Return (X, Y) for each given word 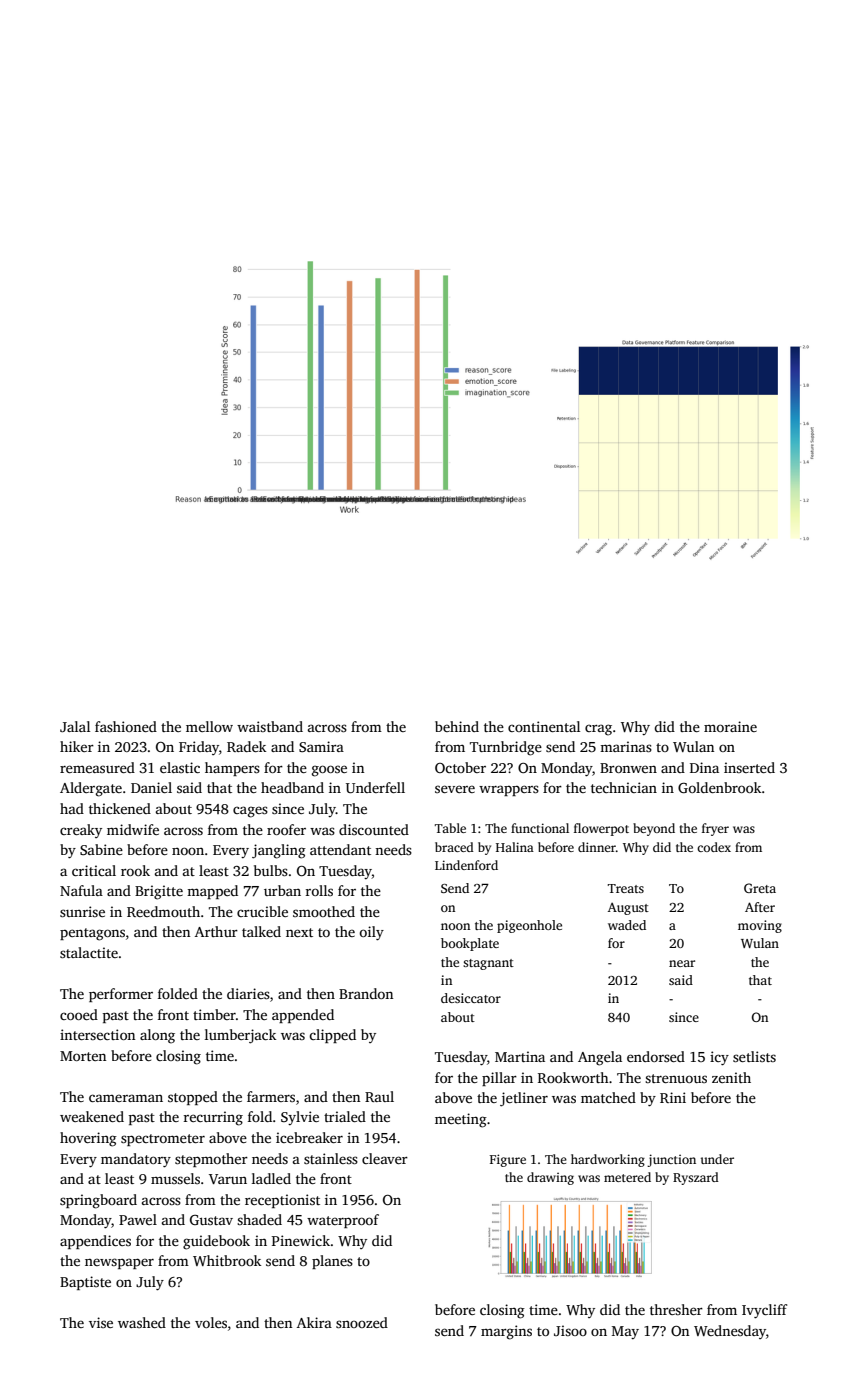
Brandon (366, 993)
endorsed (656, 1056)
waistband (270, 726)
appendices (95, 1242)
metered (627, 1177)
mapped (212, 892)
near (682, 963)
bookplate (470, 944)
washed (142, 1322)
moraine (730, 726)
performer (121, 995)
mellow (209, 726)
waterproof (343, 1221)
